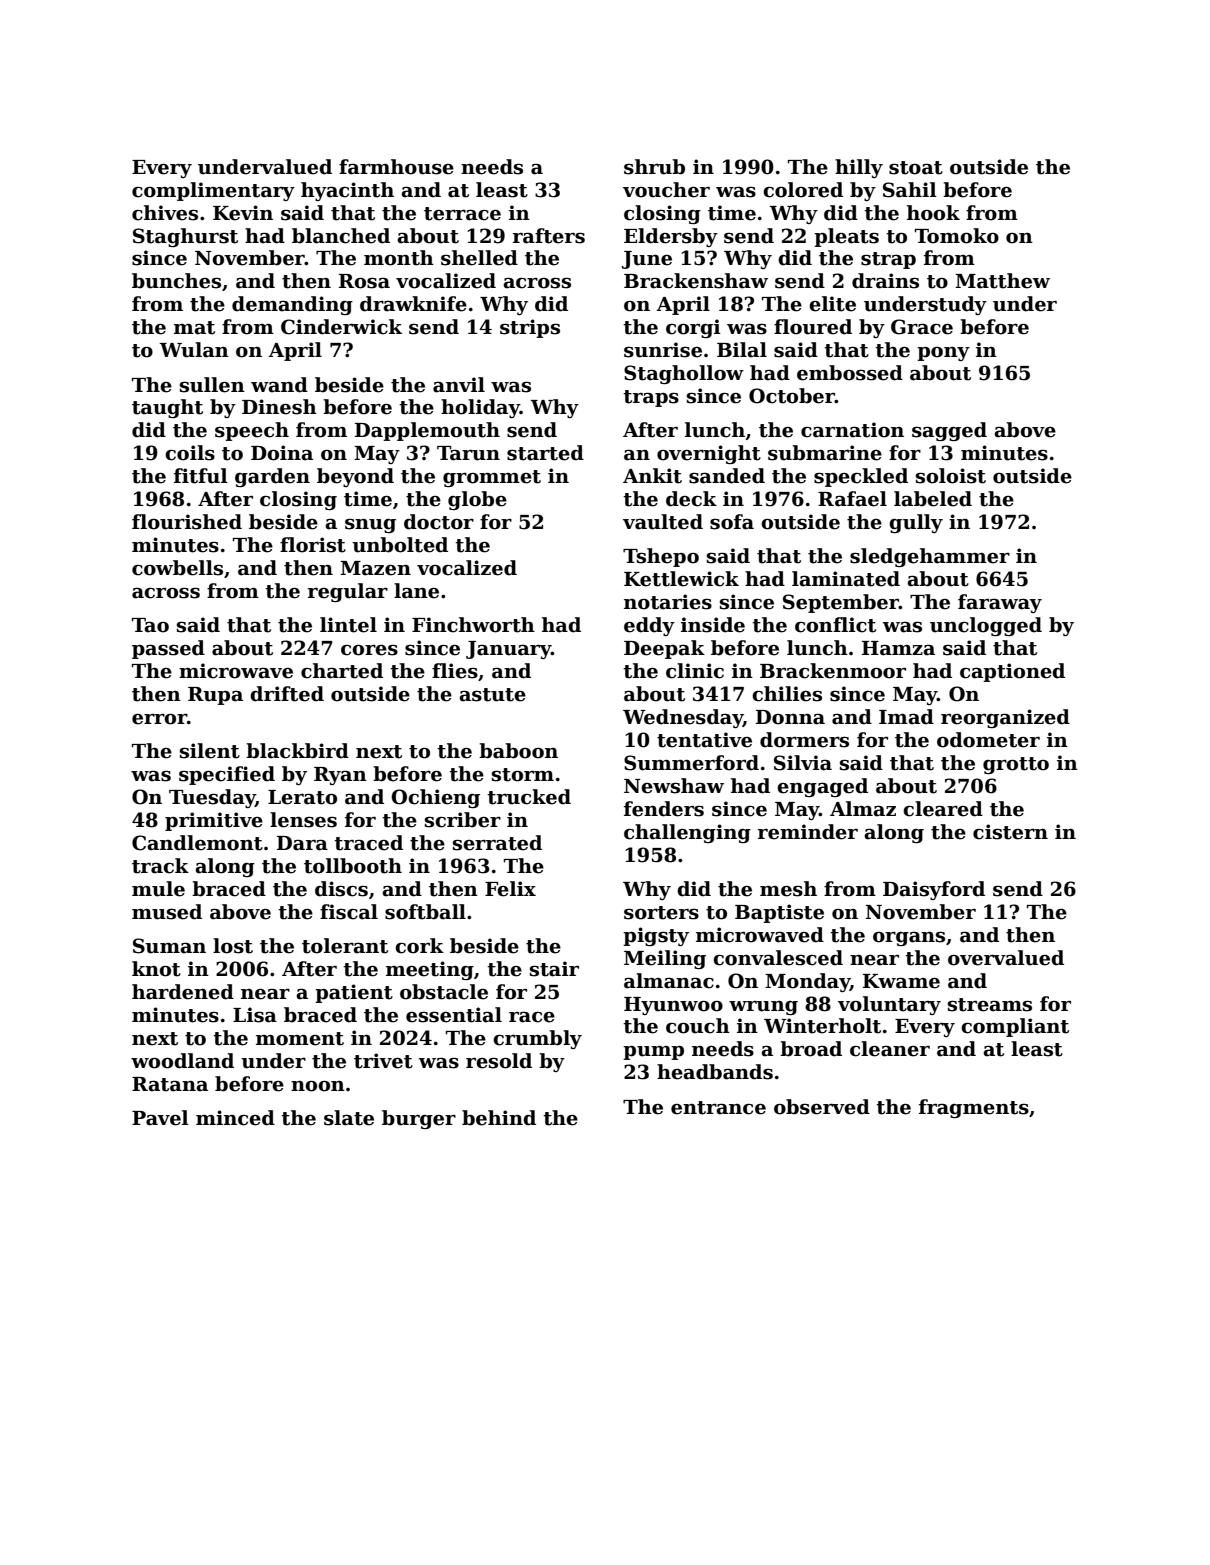  I want to click on moment, so click(300, 1039).
